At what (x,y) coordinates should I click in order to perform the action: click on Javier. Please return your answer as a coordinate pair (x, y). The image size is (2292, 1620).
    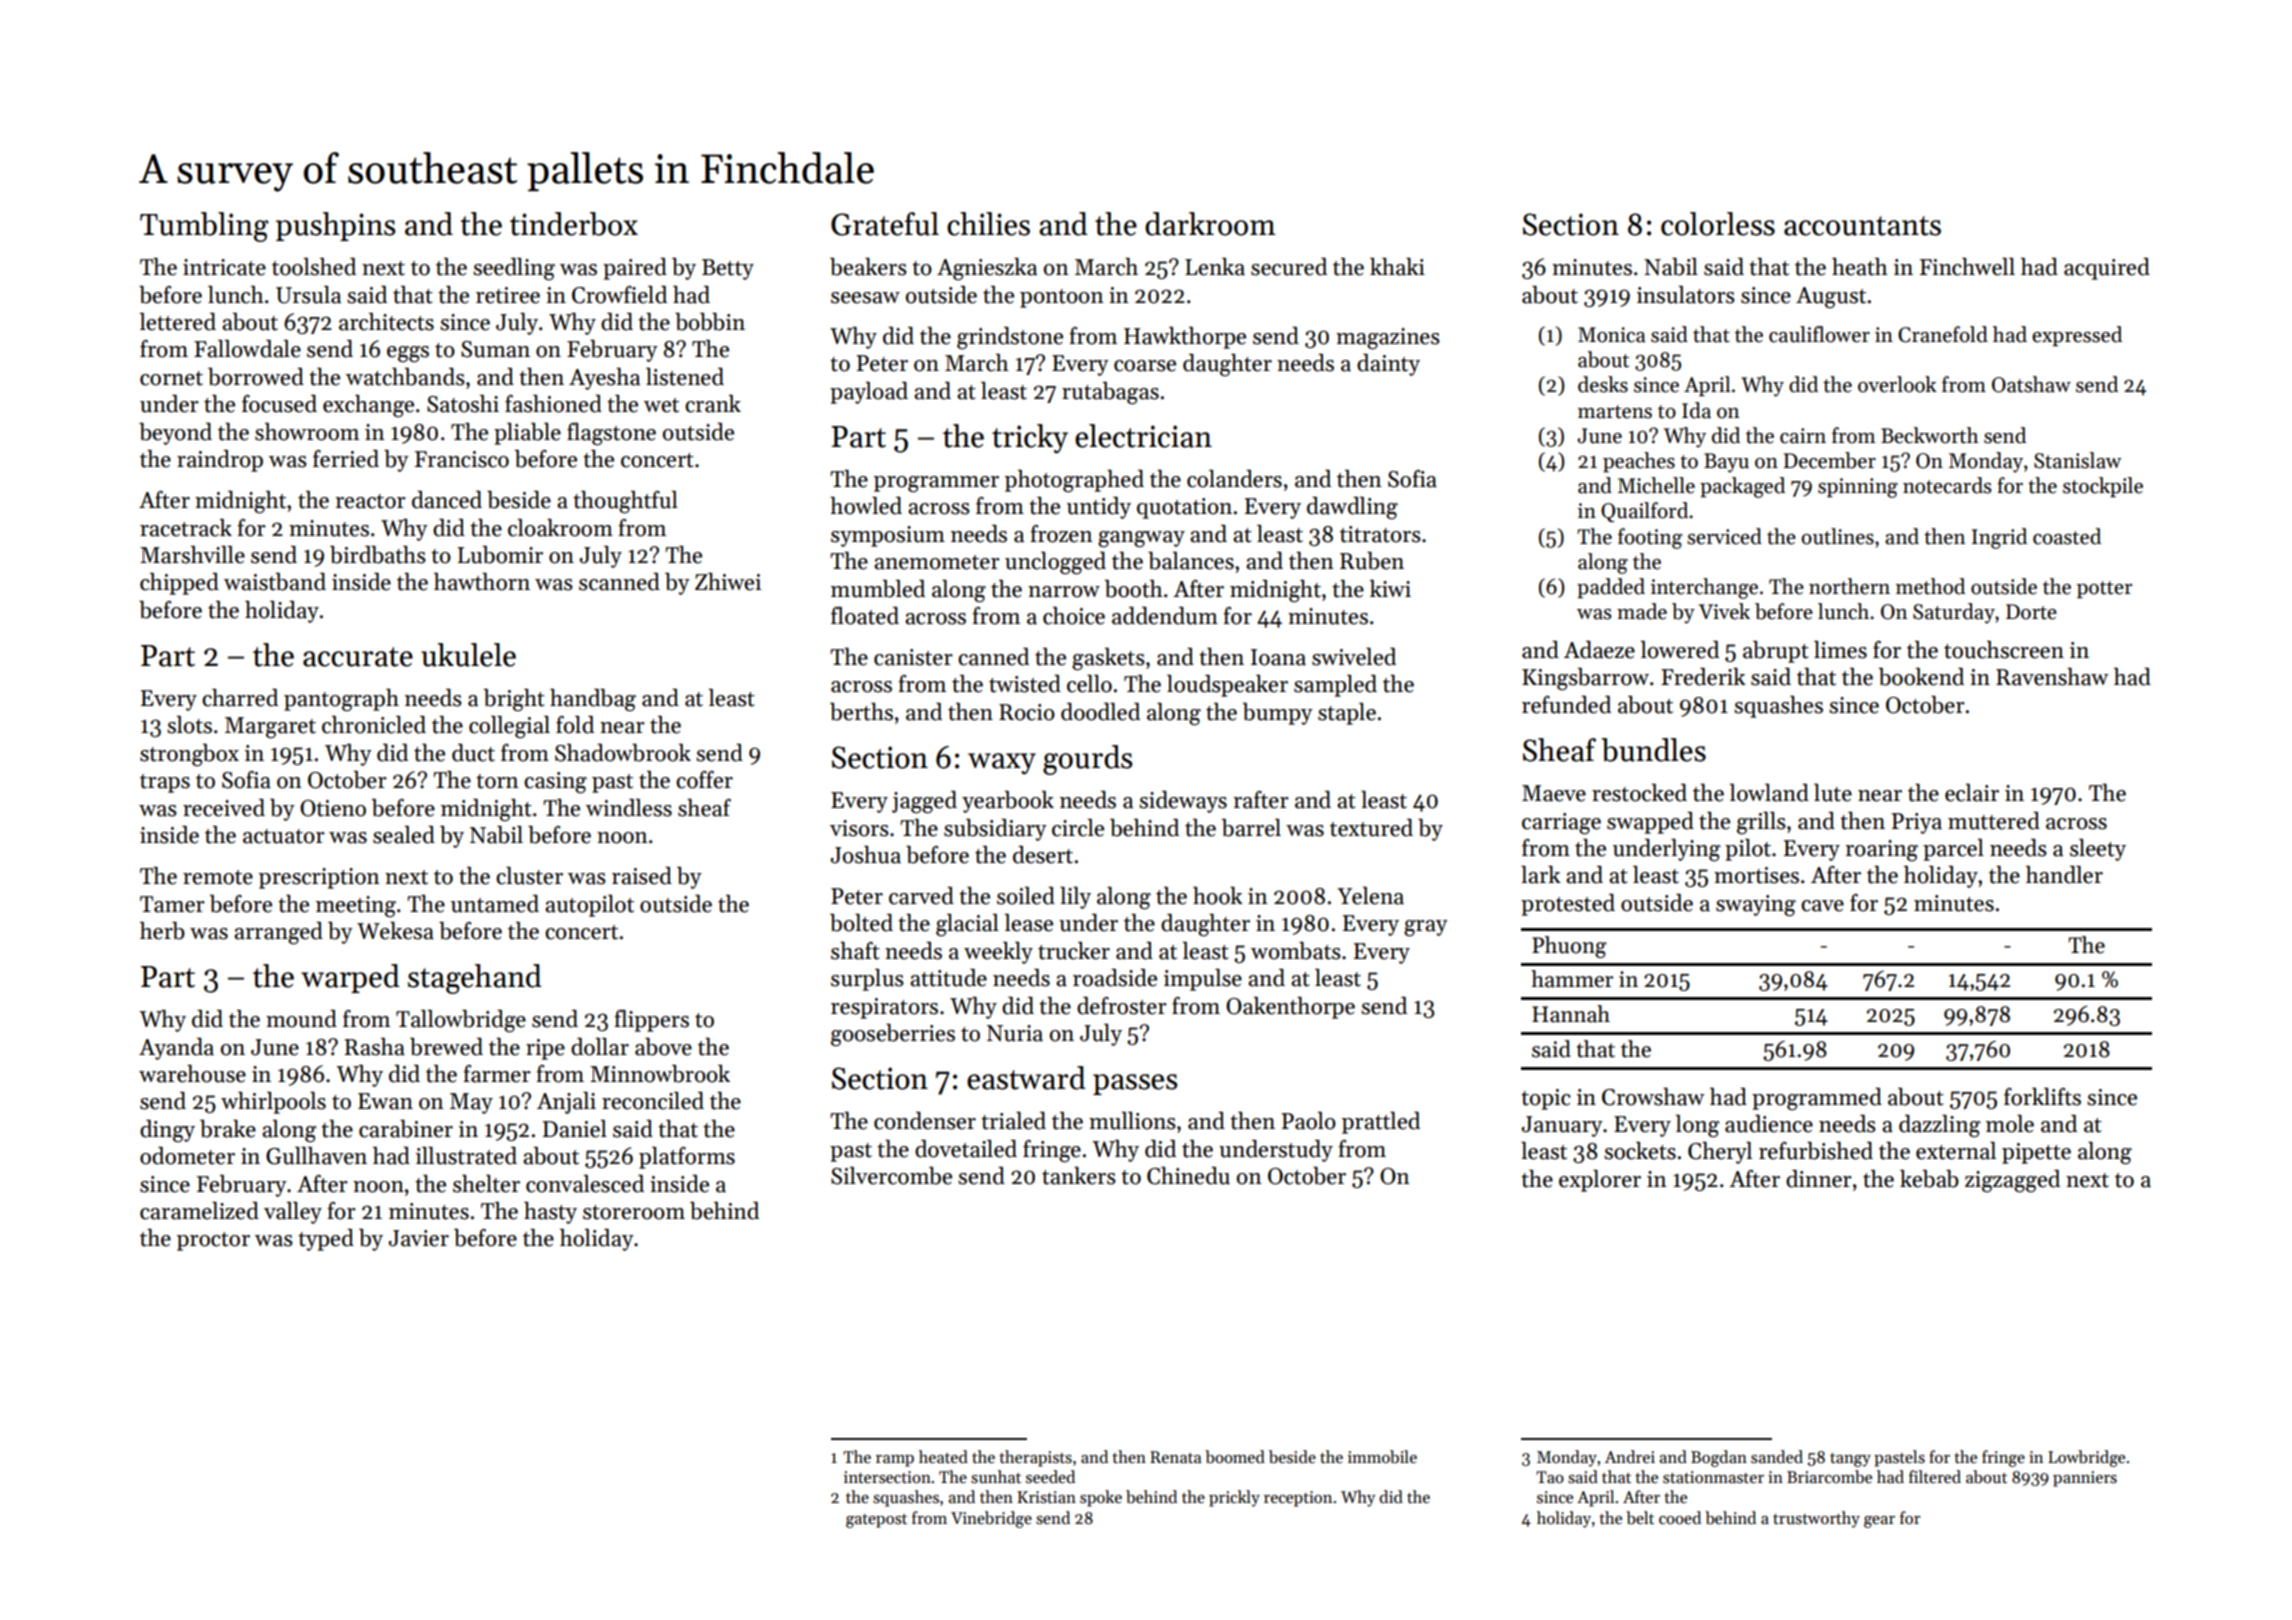
    Looking at the image, I should click on (419, 1238).
